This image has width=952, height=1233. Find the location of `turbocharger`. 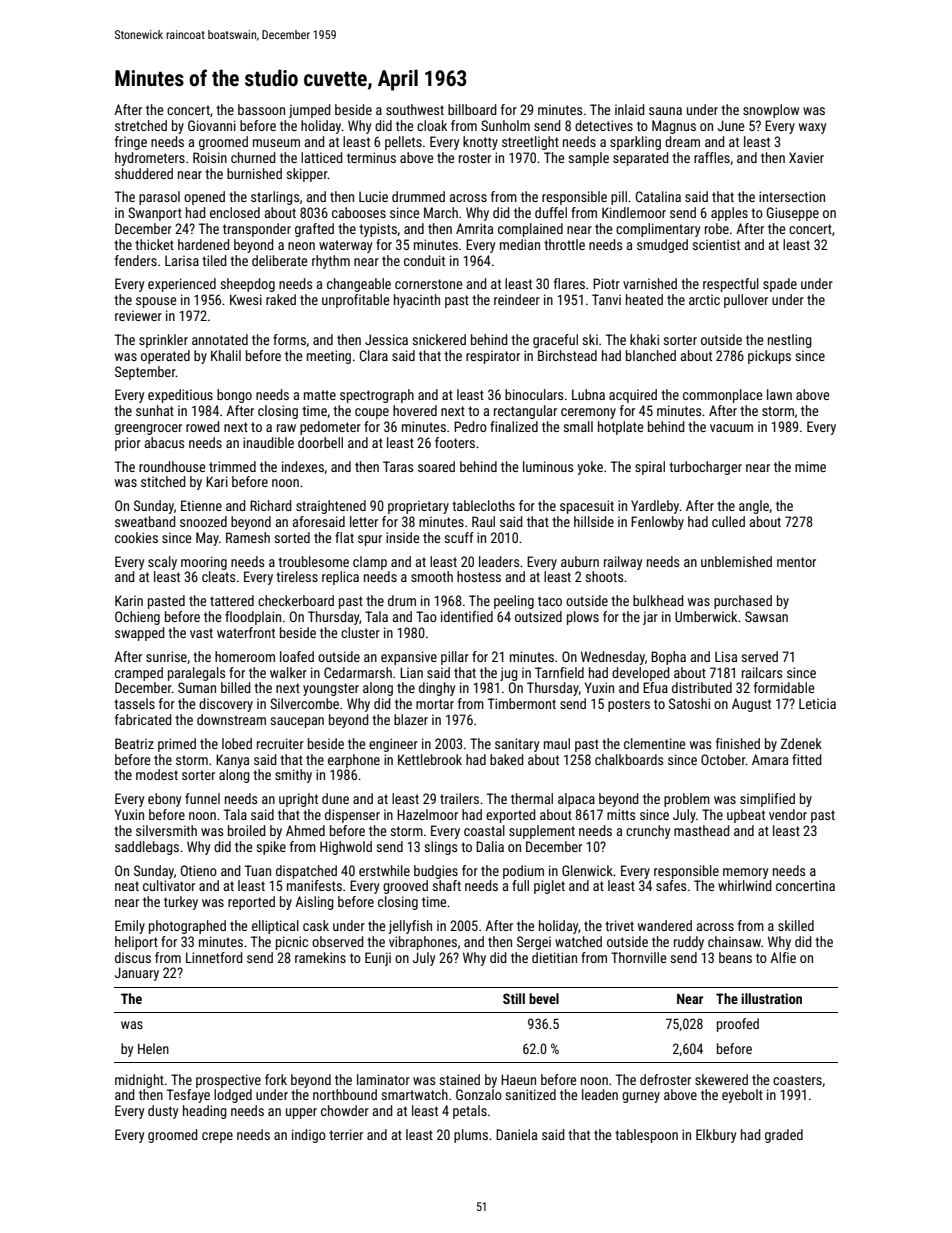

turbocharger is located at coordinates (705, 468).
